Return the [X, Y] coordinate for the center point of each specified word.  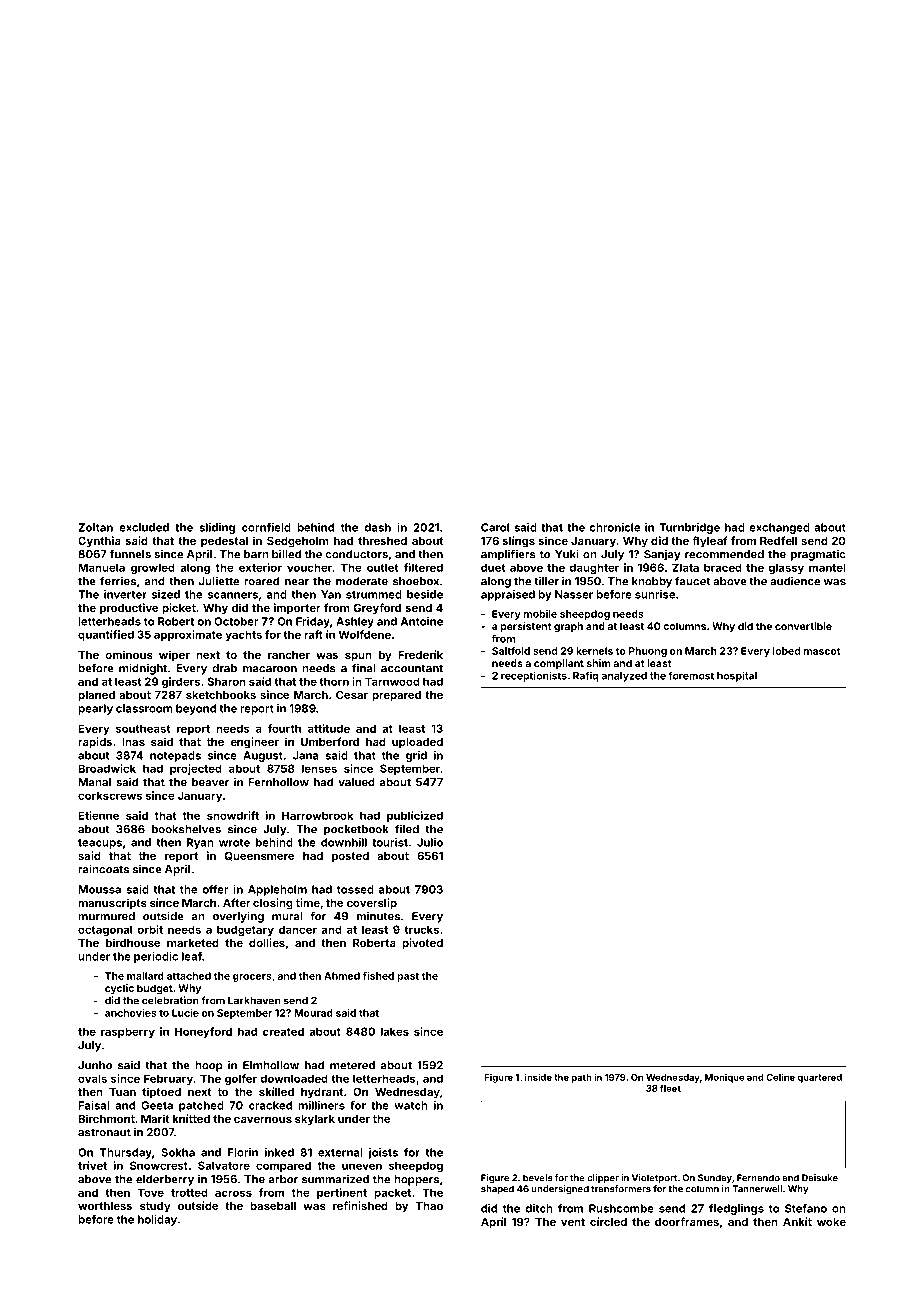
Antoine [422, 621]
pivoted [422, 944]
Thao [429, 1206]
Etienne [98, 815]
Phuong [648, 652]
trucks [421, 929]
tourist [390, 842]
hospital [737, 676]
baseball [273, 1206]
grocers [252, 978]
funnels [130, 554]
